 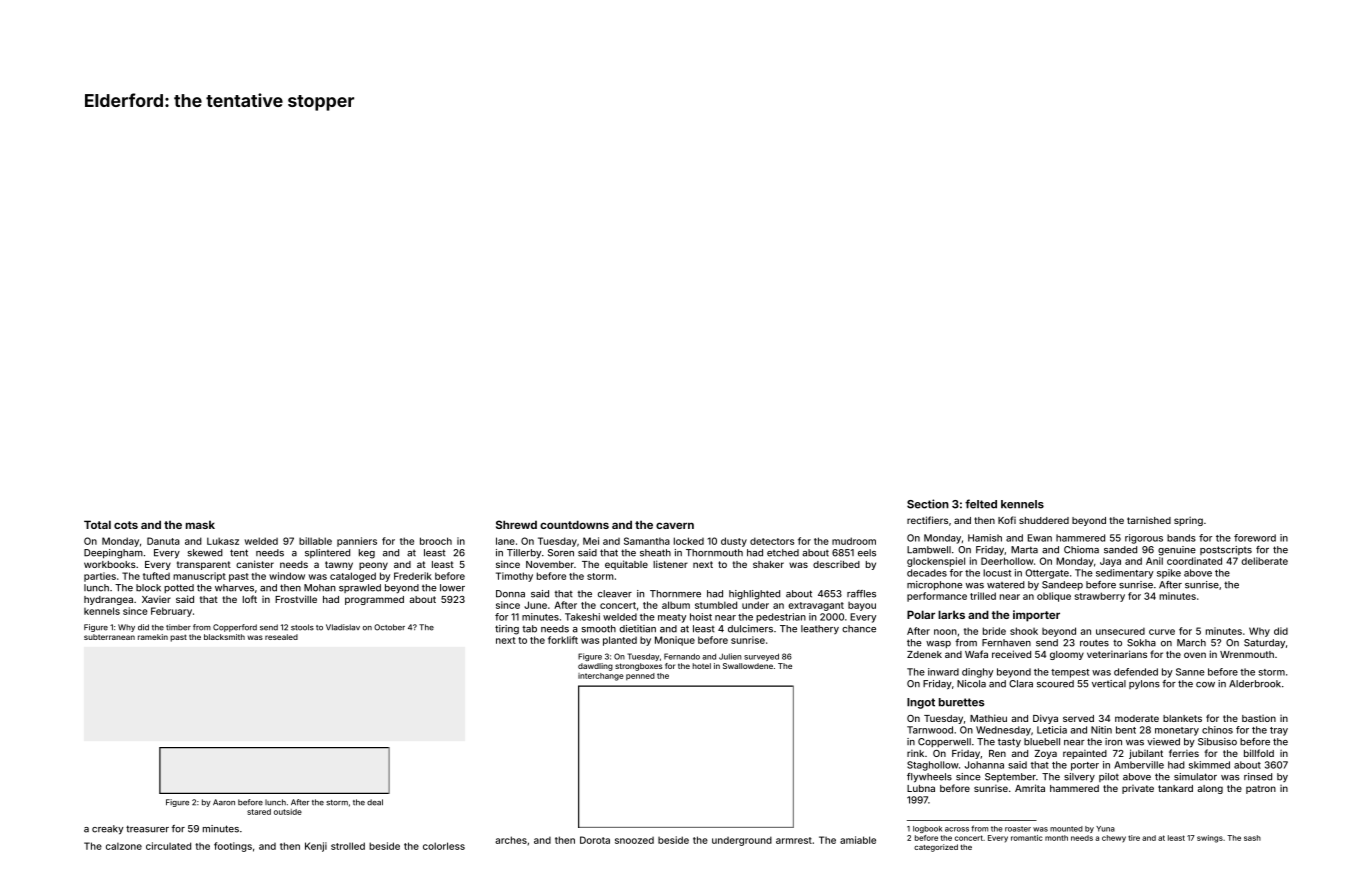 What do you see at coordinates (1217, 742) in the screenshot?
I see `Sibusiso` at bounding box center [1217, 742].
